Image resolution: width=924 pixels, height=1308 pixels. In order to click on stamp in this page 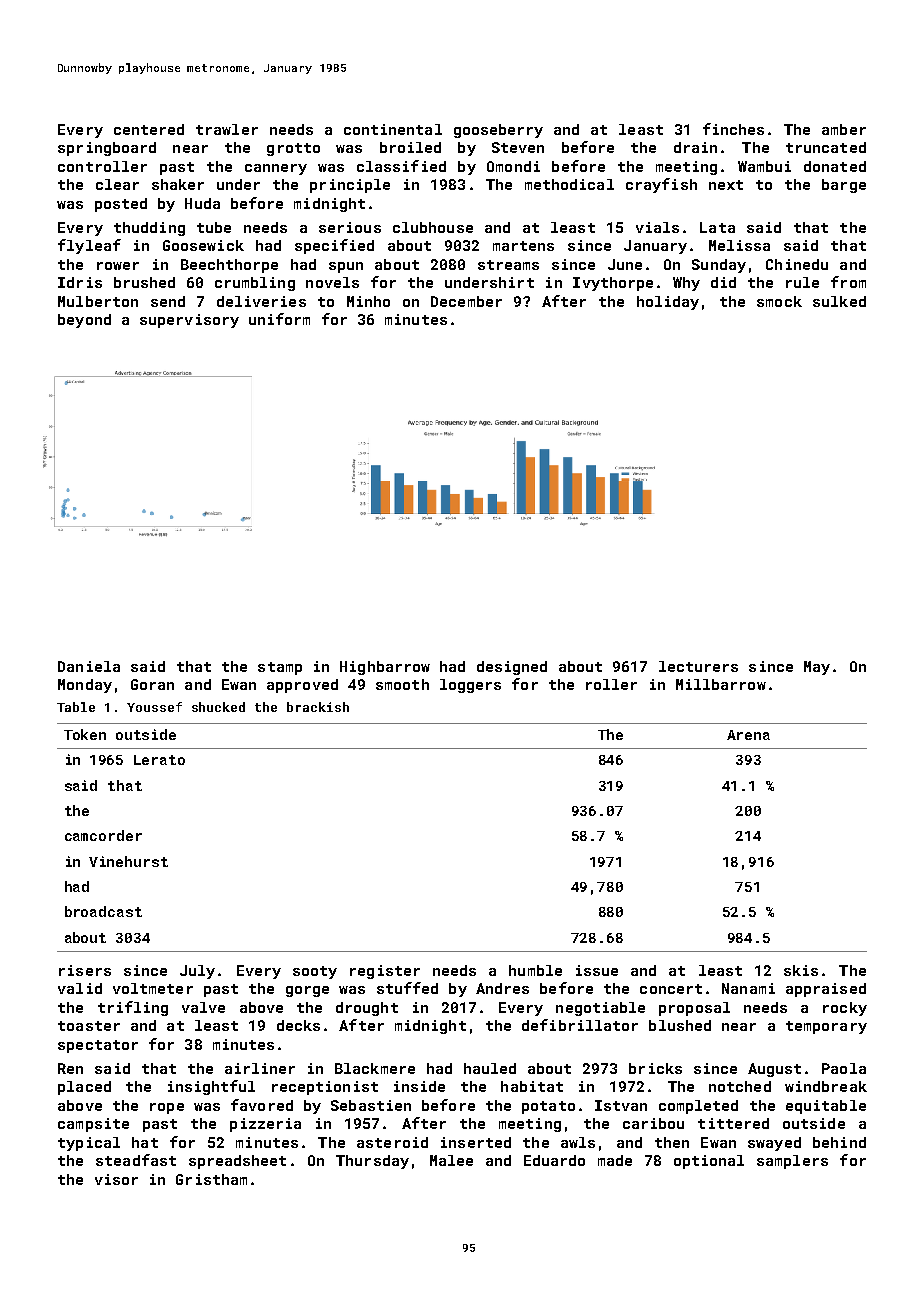, I will do `click(280, 668)`.
